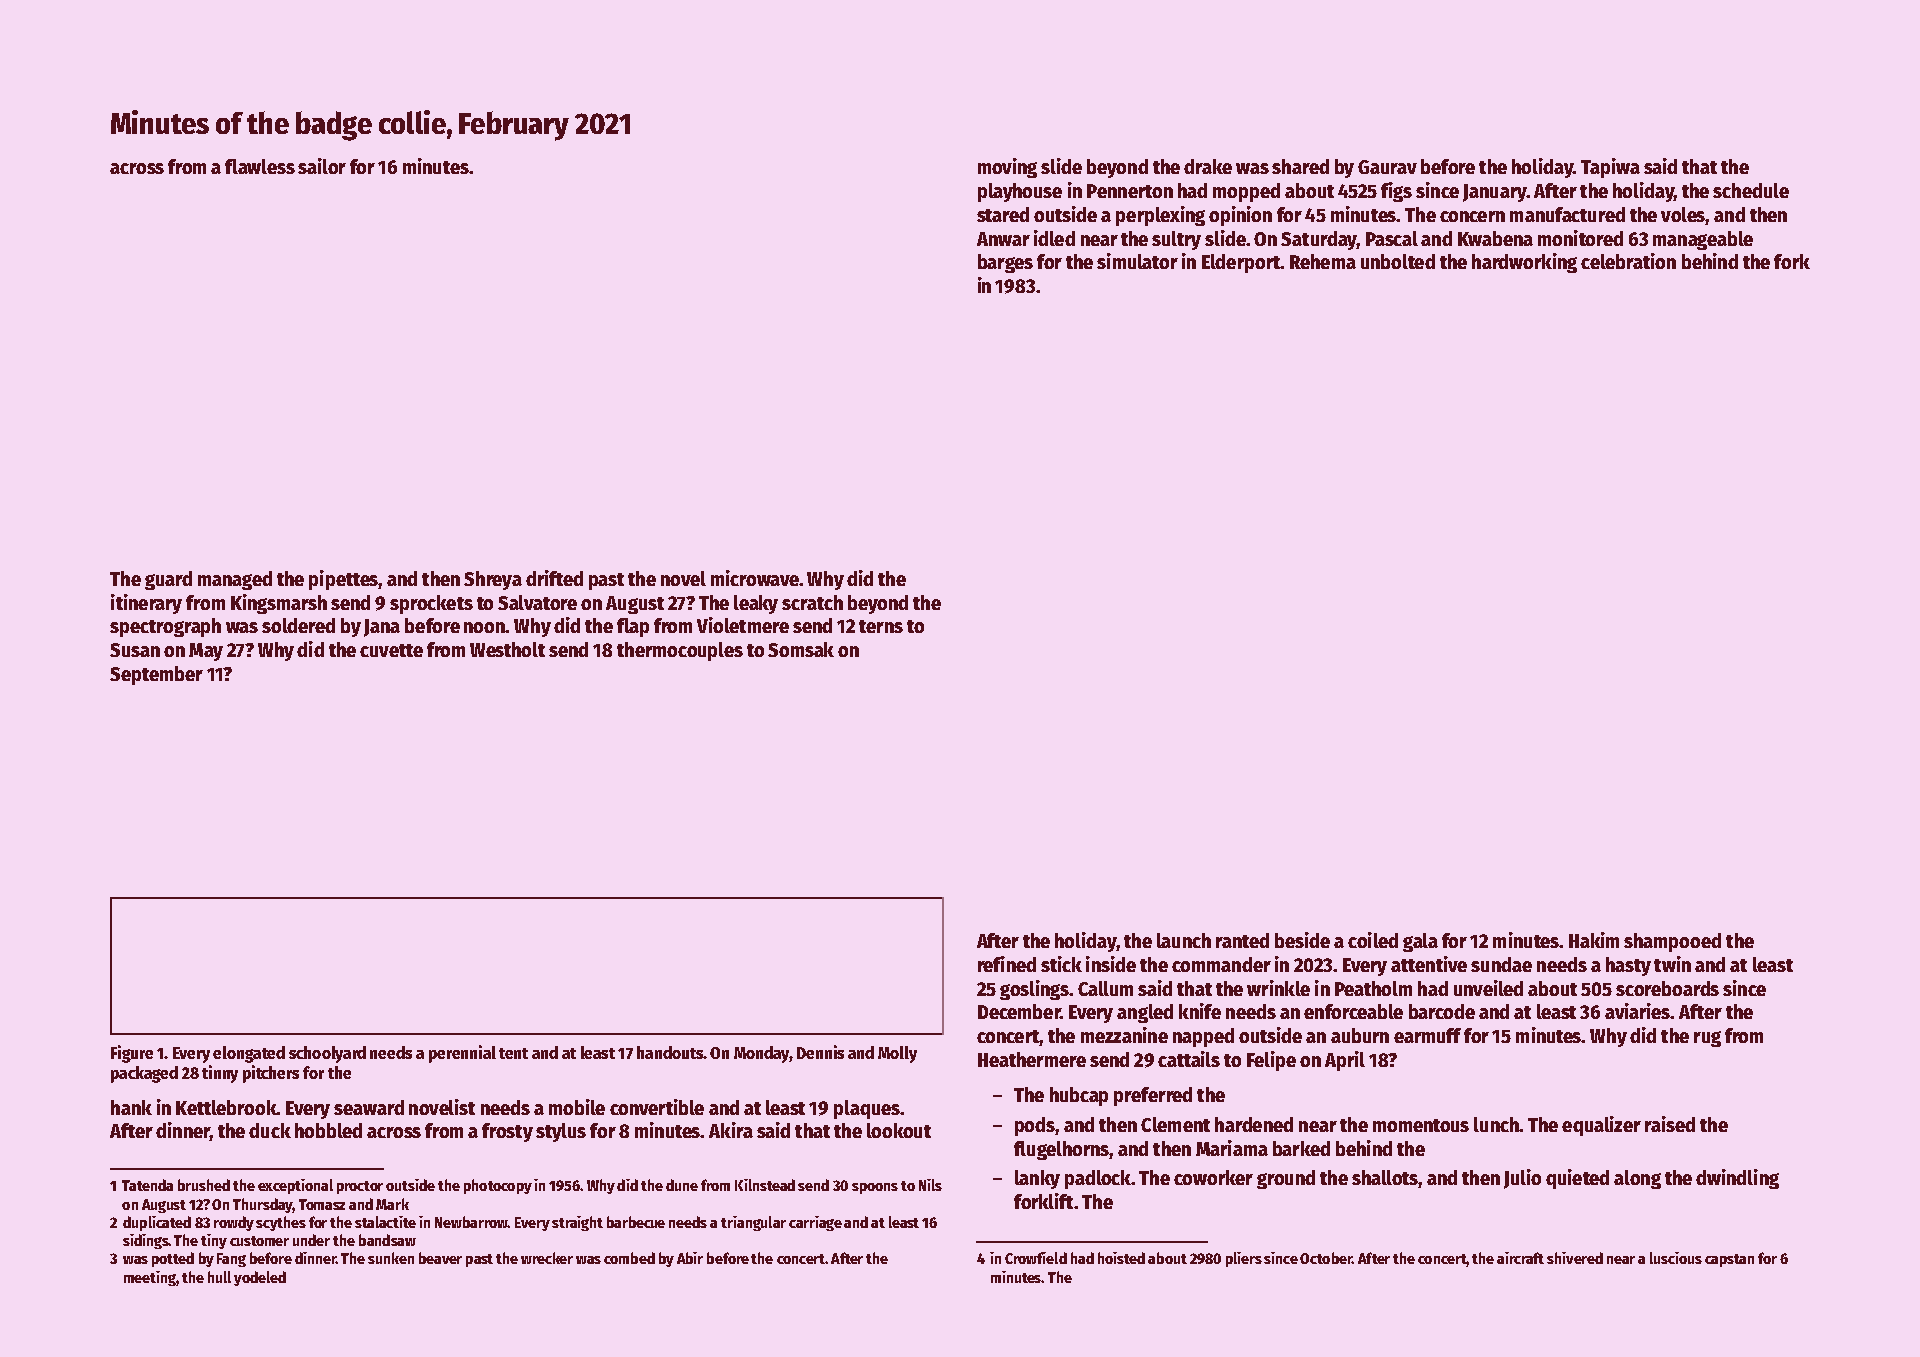 This screenshot has width=1920, height=1357. I want to click on Tapiwa, so click(1610, 168).
